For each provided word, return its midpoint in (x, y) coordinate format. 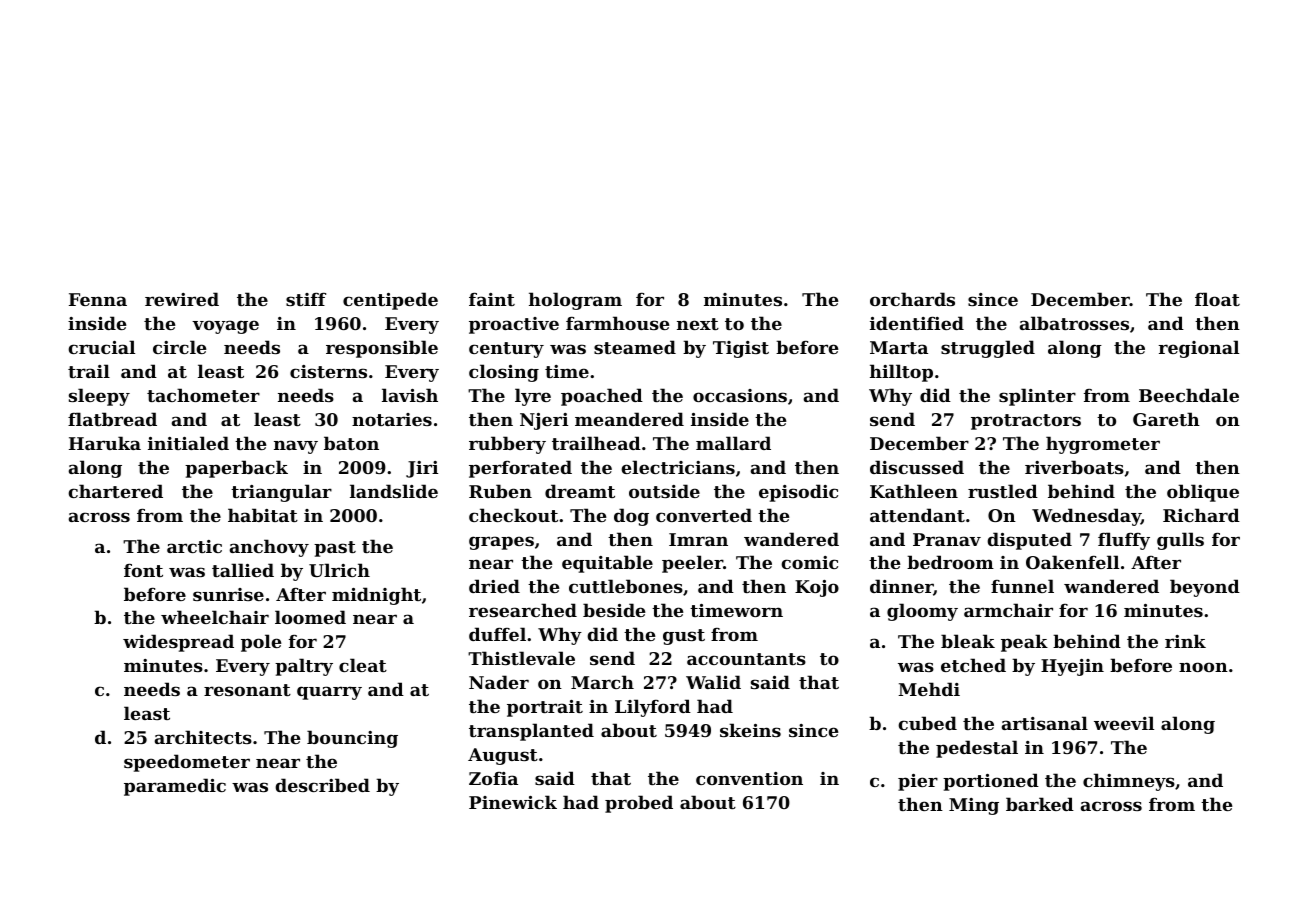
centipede (390, 301)
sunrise (228, 594)
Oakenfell (1072, 562)
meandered (629, 419)
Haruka (105, 443)
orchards (912, 299)
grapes (501, 543)
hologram (575, 301)
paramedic (175, 787)
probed (639, 804)
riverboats (1074, 467)
